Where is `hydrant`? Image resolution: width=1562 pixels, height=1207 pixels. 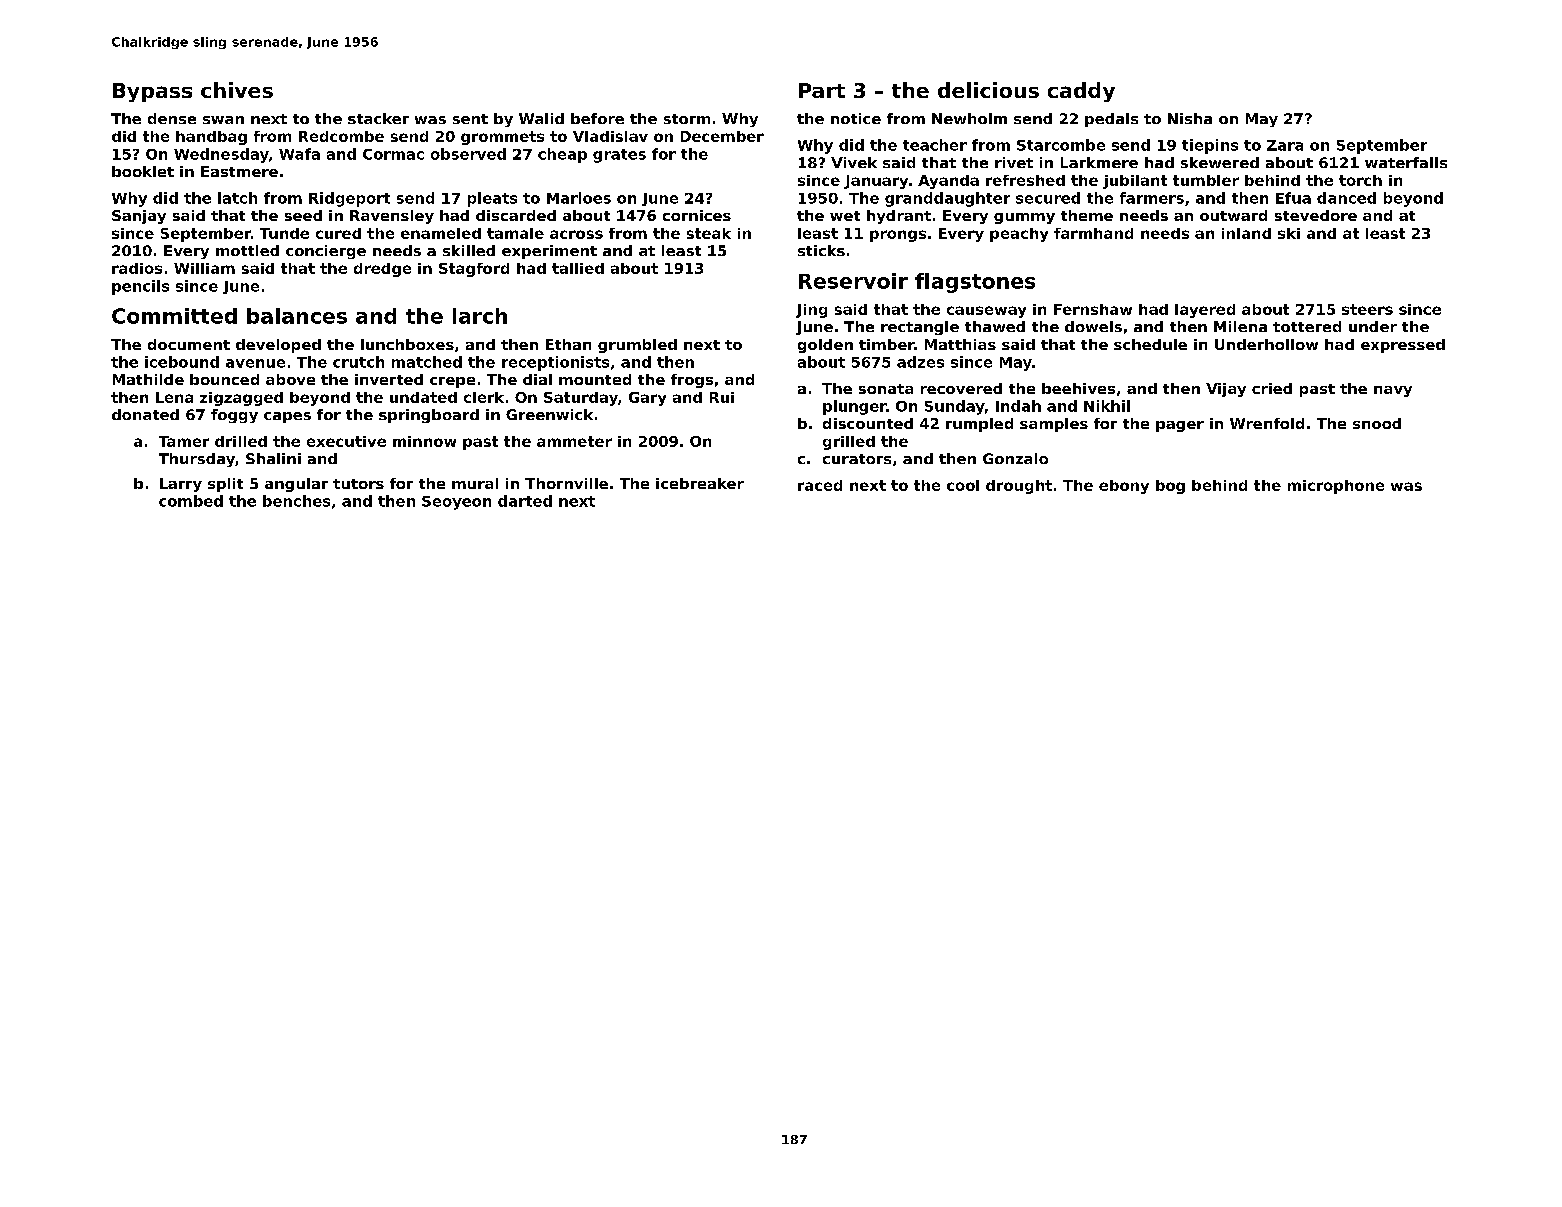 hydrant is located at coordinates (899, 217).
